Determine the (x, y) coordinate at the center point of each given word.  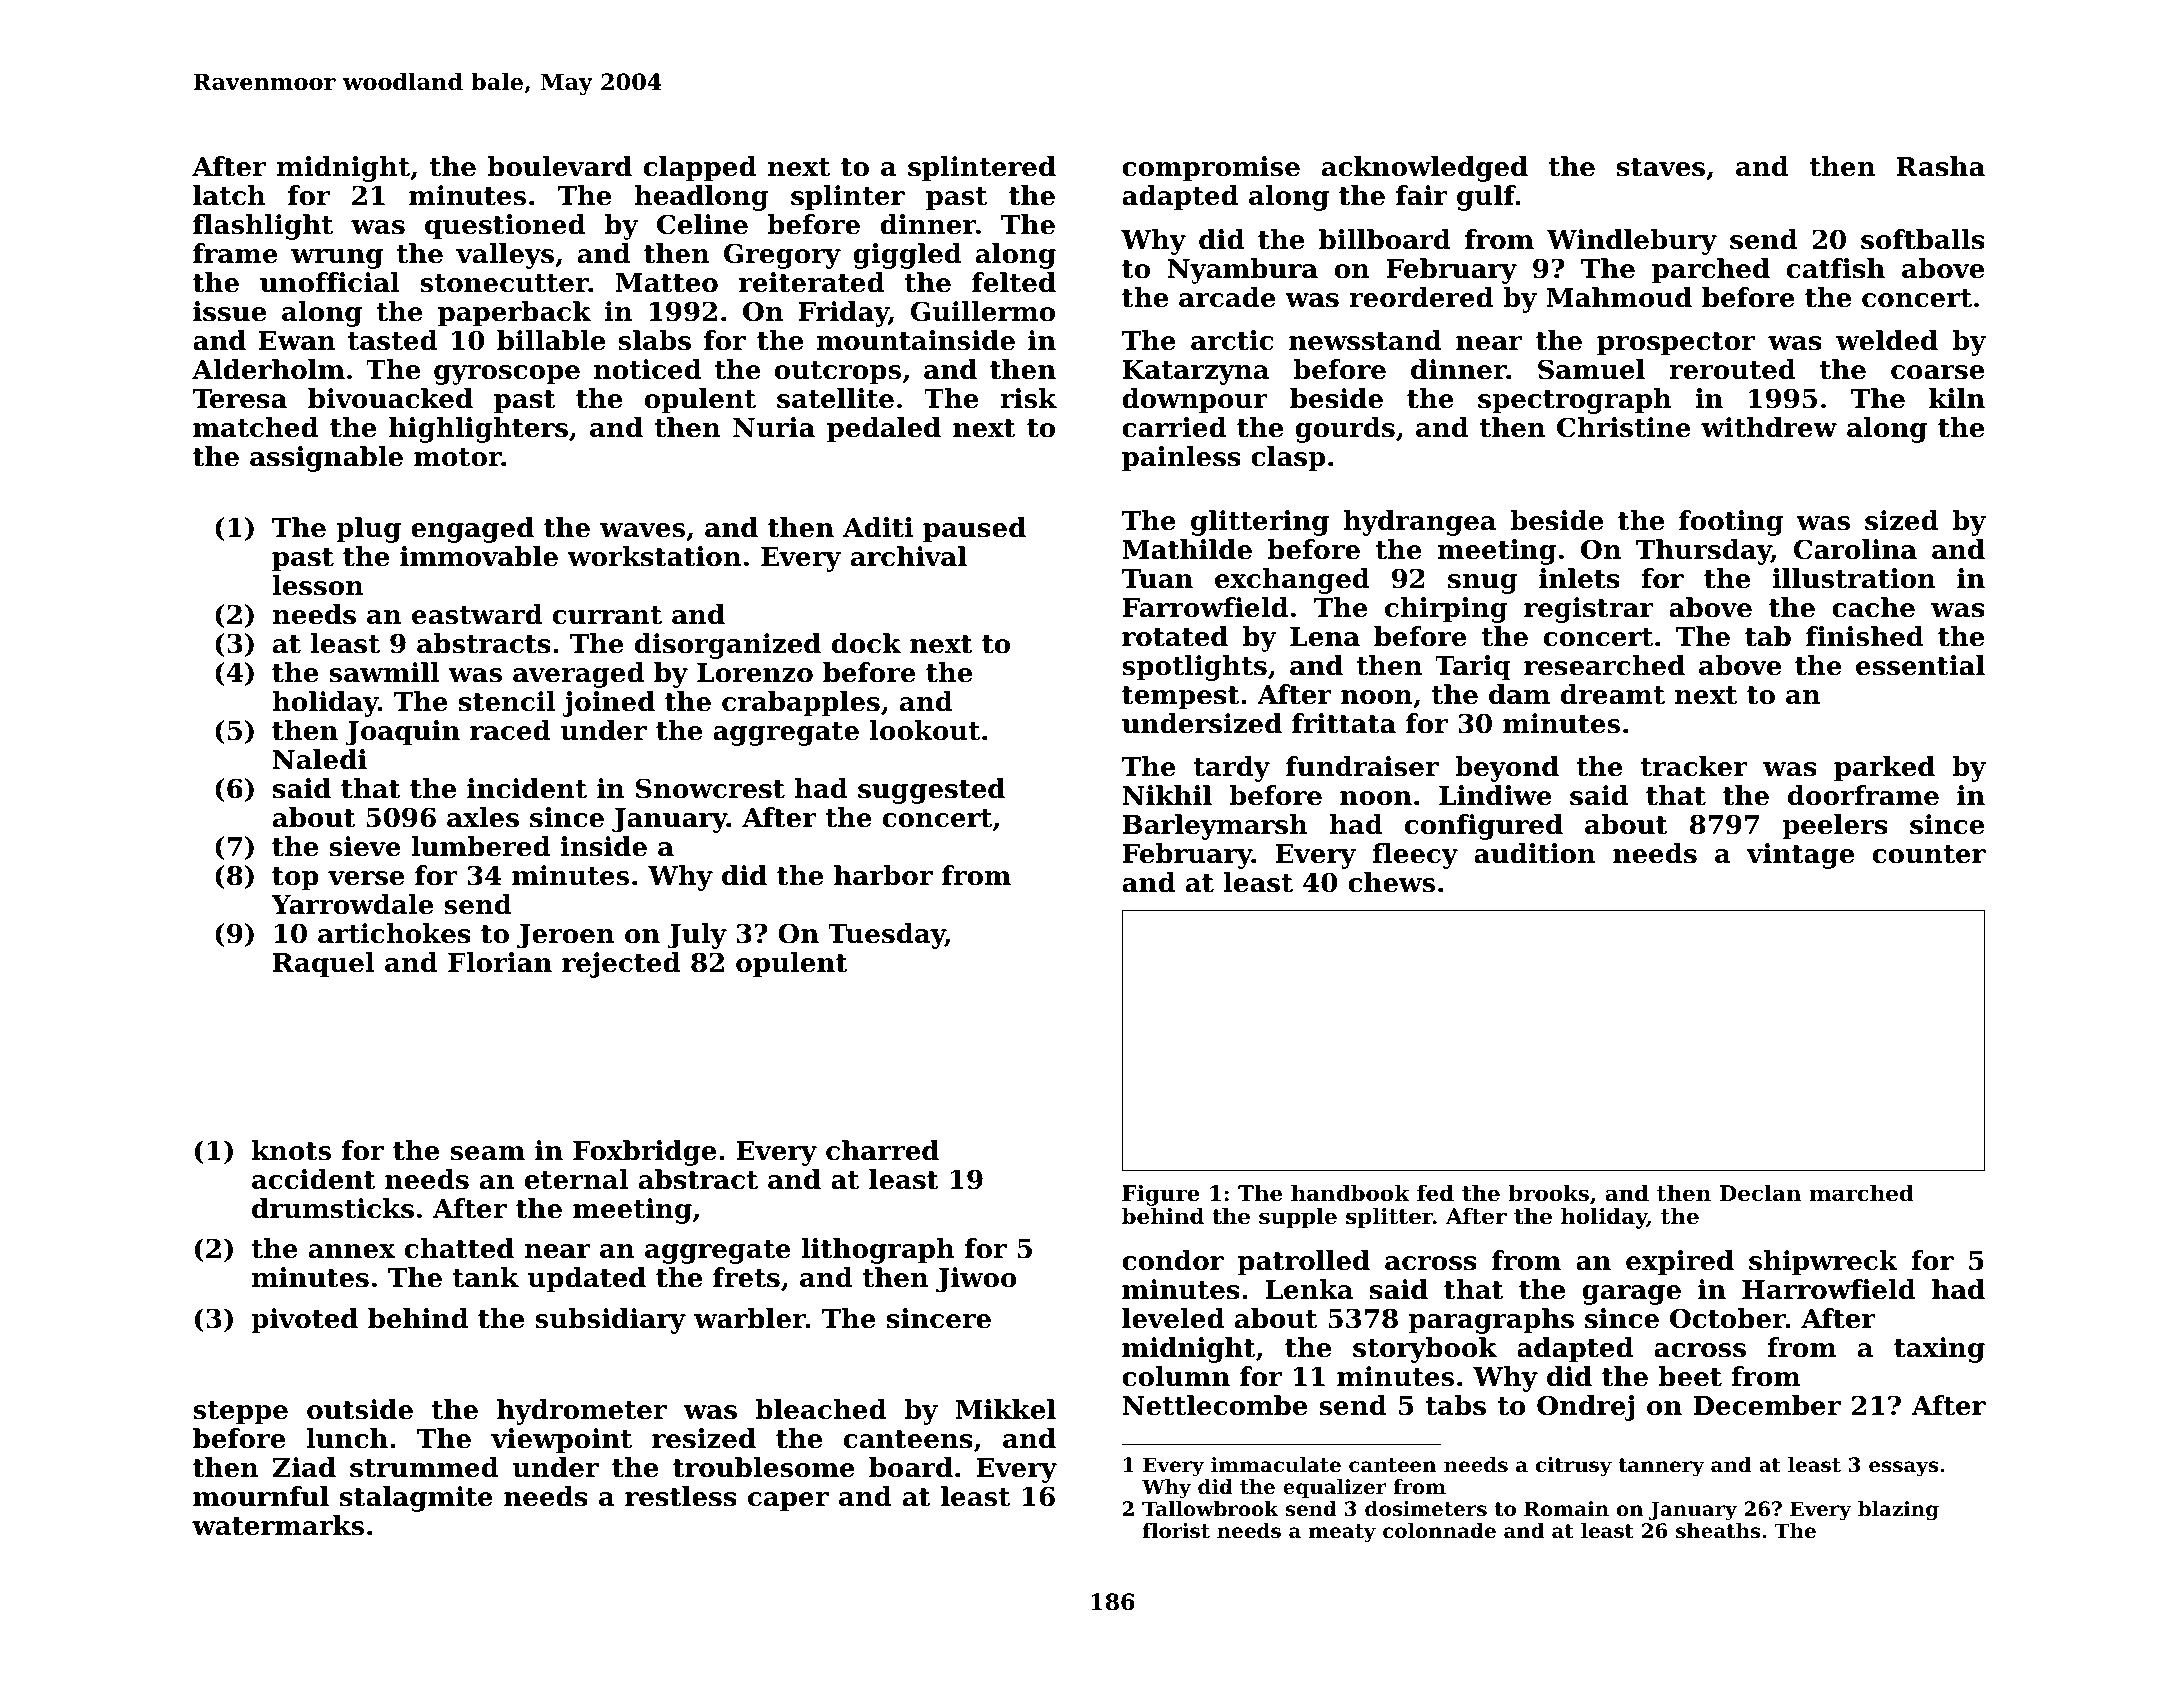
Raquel (324, 965)
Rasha (1940, 166)
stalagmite (416, 1499)
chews (1391, 882)
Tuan (1157, 579)
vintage (1800, 856)
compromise (1211, 169)
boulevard (560, 166)
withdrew (1769, 427)
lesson (318, 585)
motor (458, 457)
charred (882, 1150)
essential (1920, 665)
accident (314, 1179)
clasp (1288, 459)
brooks (1548, 1193)
